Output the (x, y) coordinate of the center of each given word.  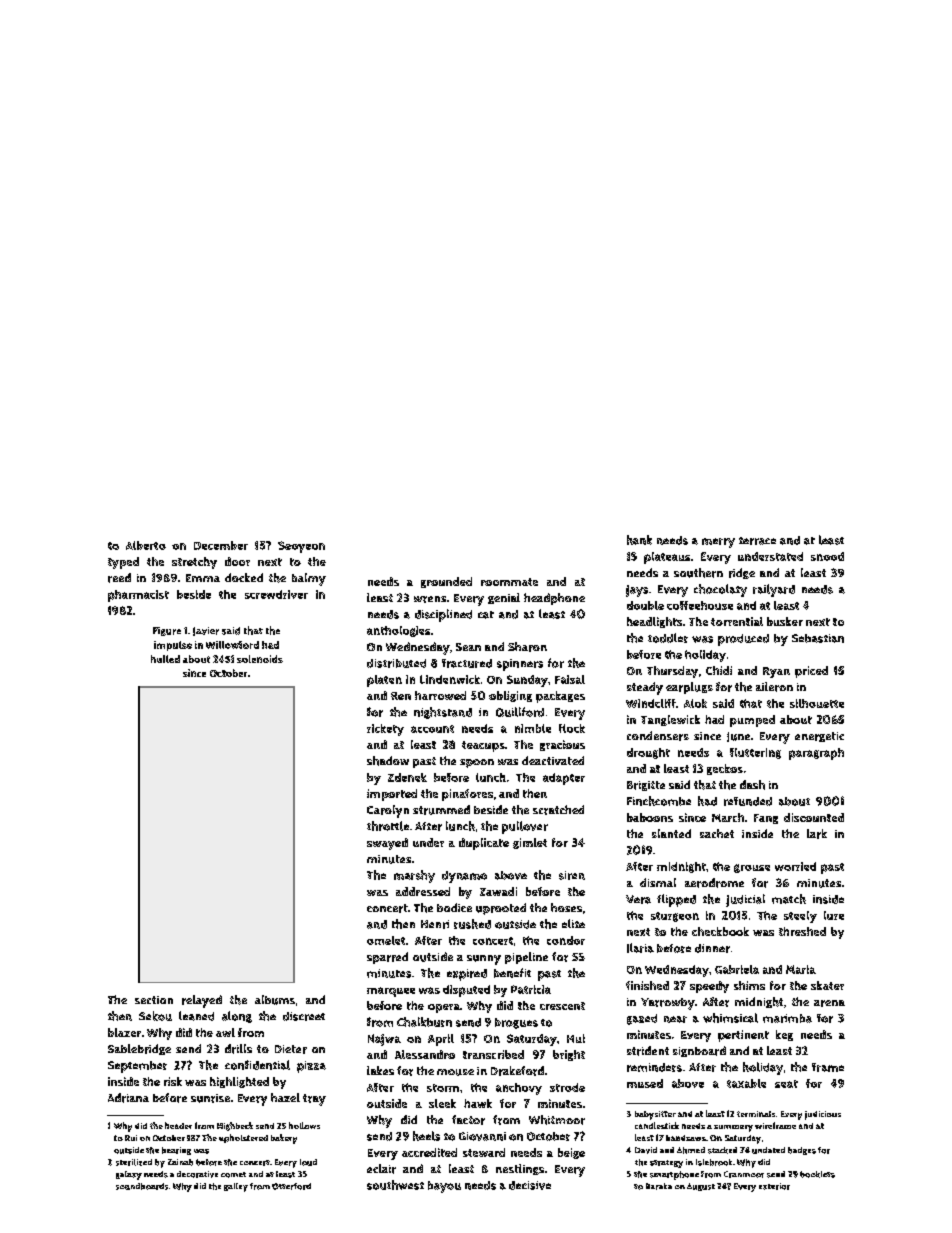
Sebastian (818, 638)
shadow (388, 761)
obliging (510, 696)
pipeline (526, 958)
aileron (774, 687)
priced (811, 672)
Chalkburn (424, 1022)
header (178, 1125)
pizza (311, 1067)
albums (275, 1000)
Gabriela (737, 969)
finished (647, 985)
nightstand (443, 713)
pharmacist (138, 596)
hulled (165, 659)
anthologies (398, 631)
